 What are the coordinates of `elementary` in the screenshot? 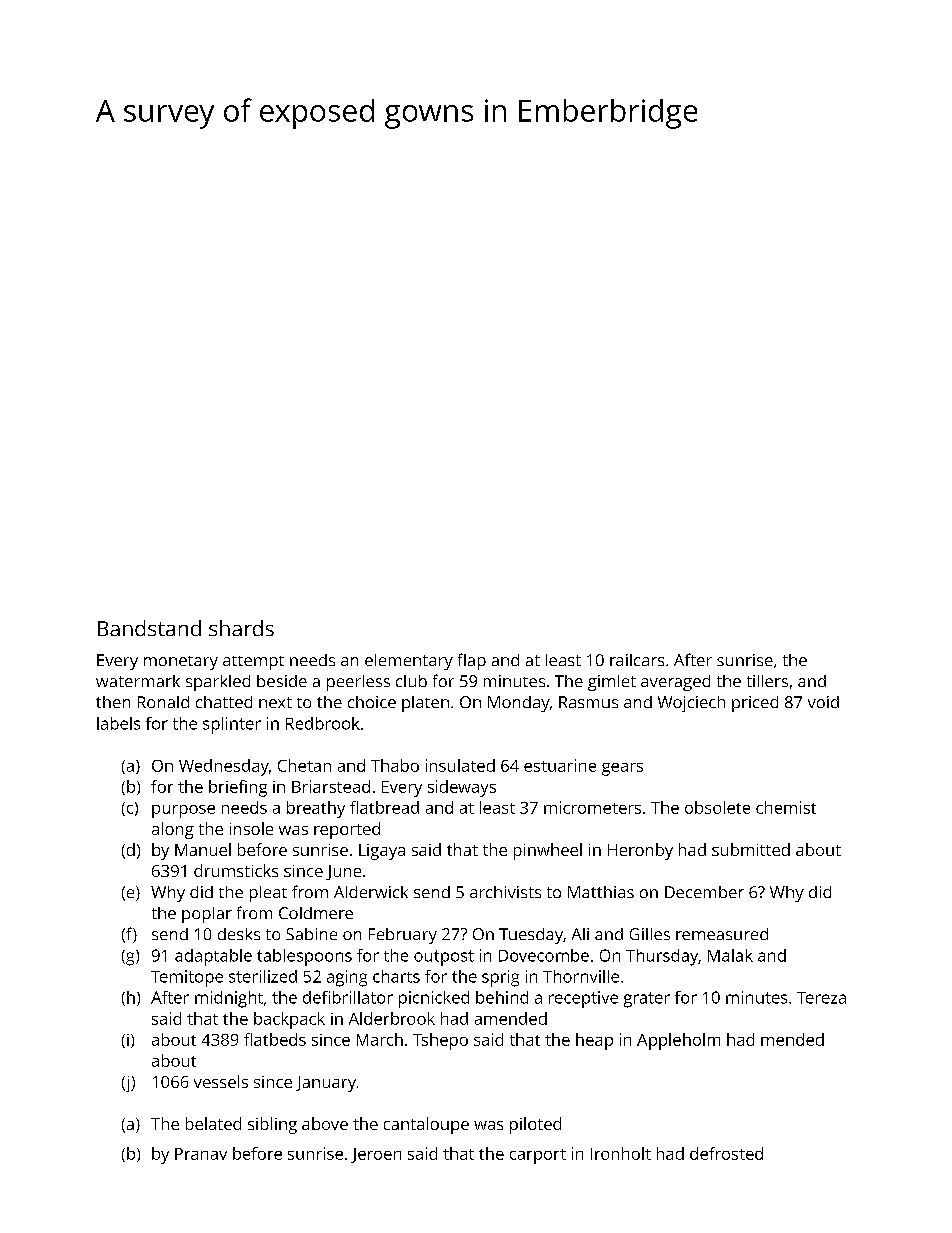 It's located at (409, 662).
